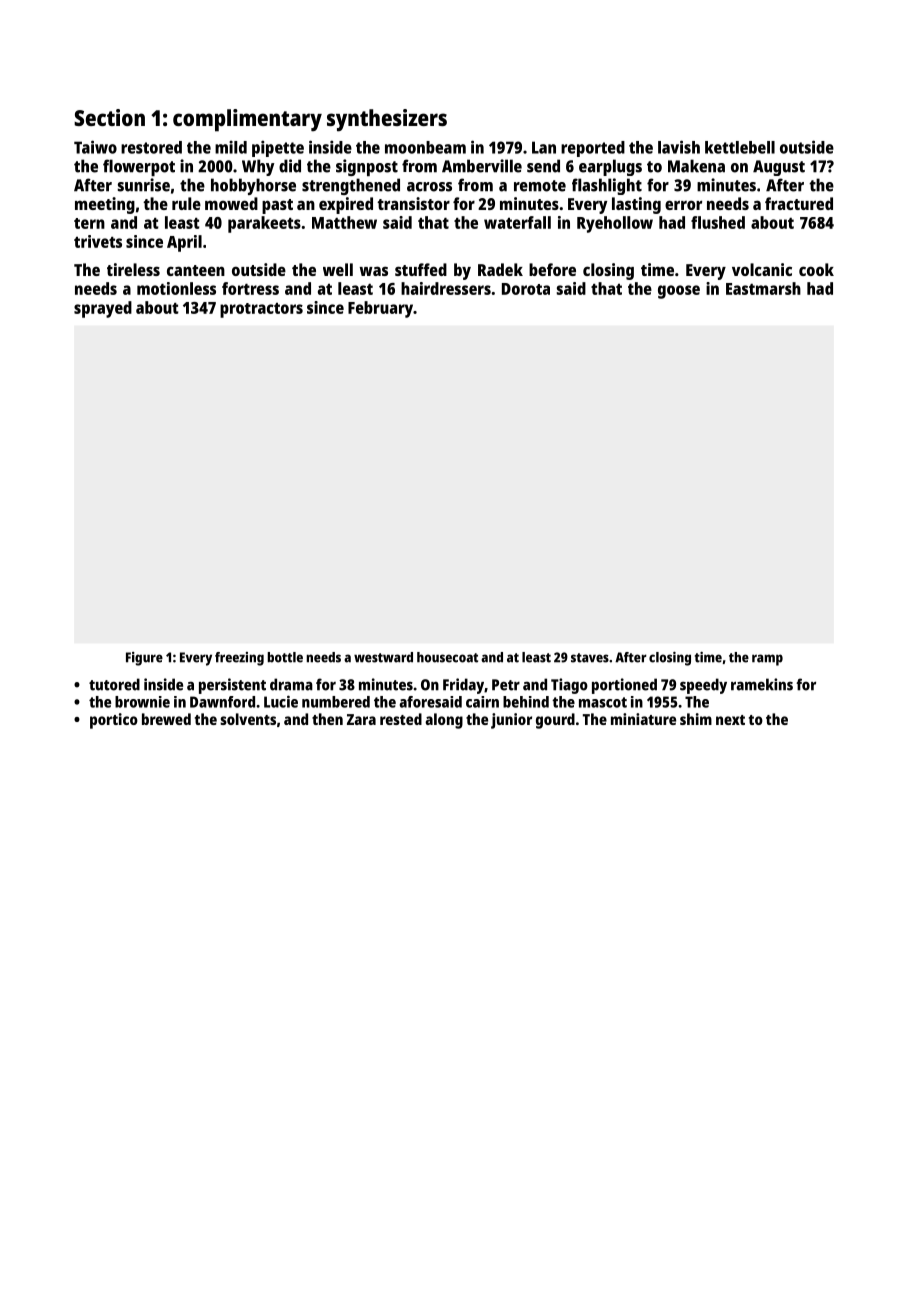 Image resolution: width=908 pixels, height=1316 pixels. I want to click on next, so click(730, 720).
